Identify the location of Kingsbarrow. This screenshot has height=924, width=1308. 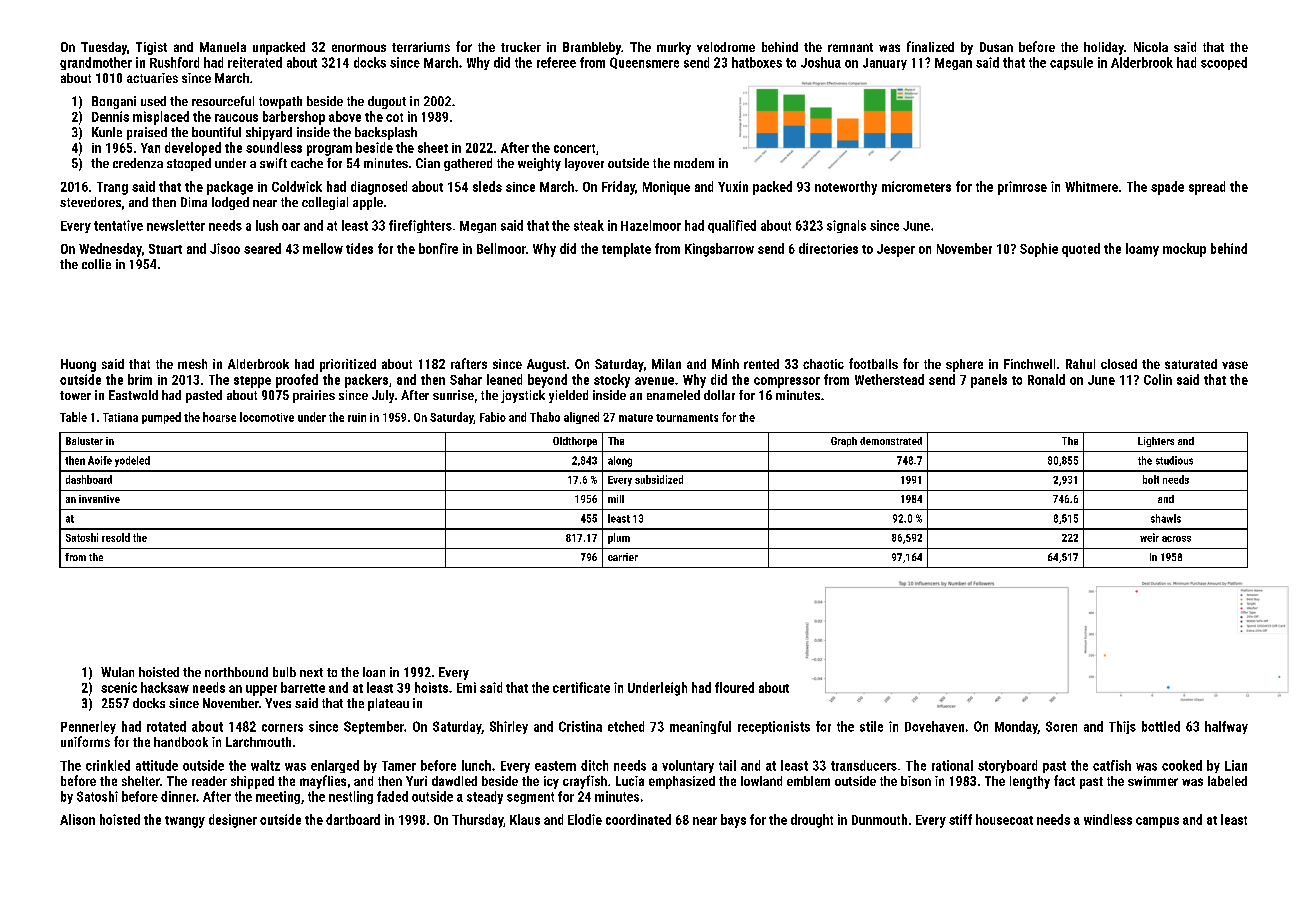
(719, 250).
